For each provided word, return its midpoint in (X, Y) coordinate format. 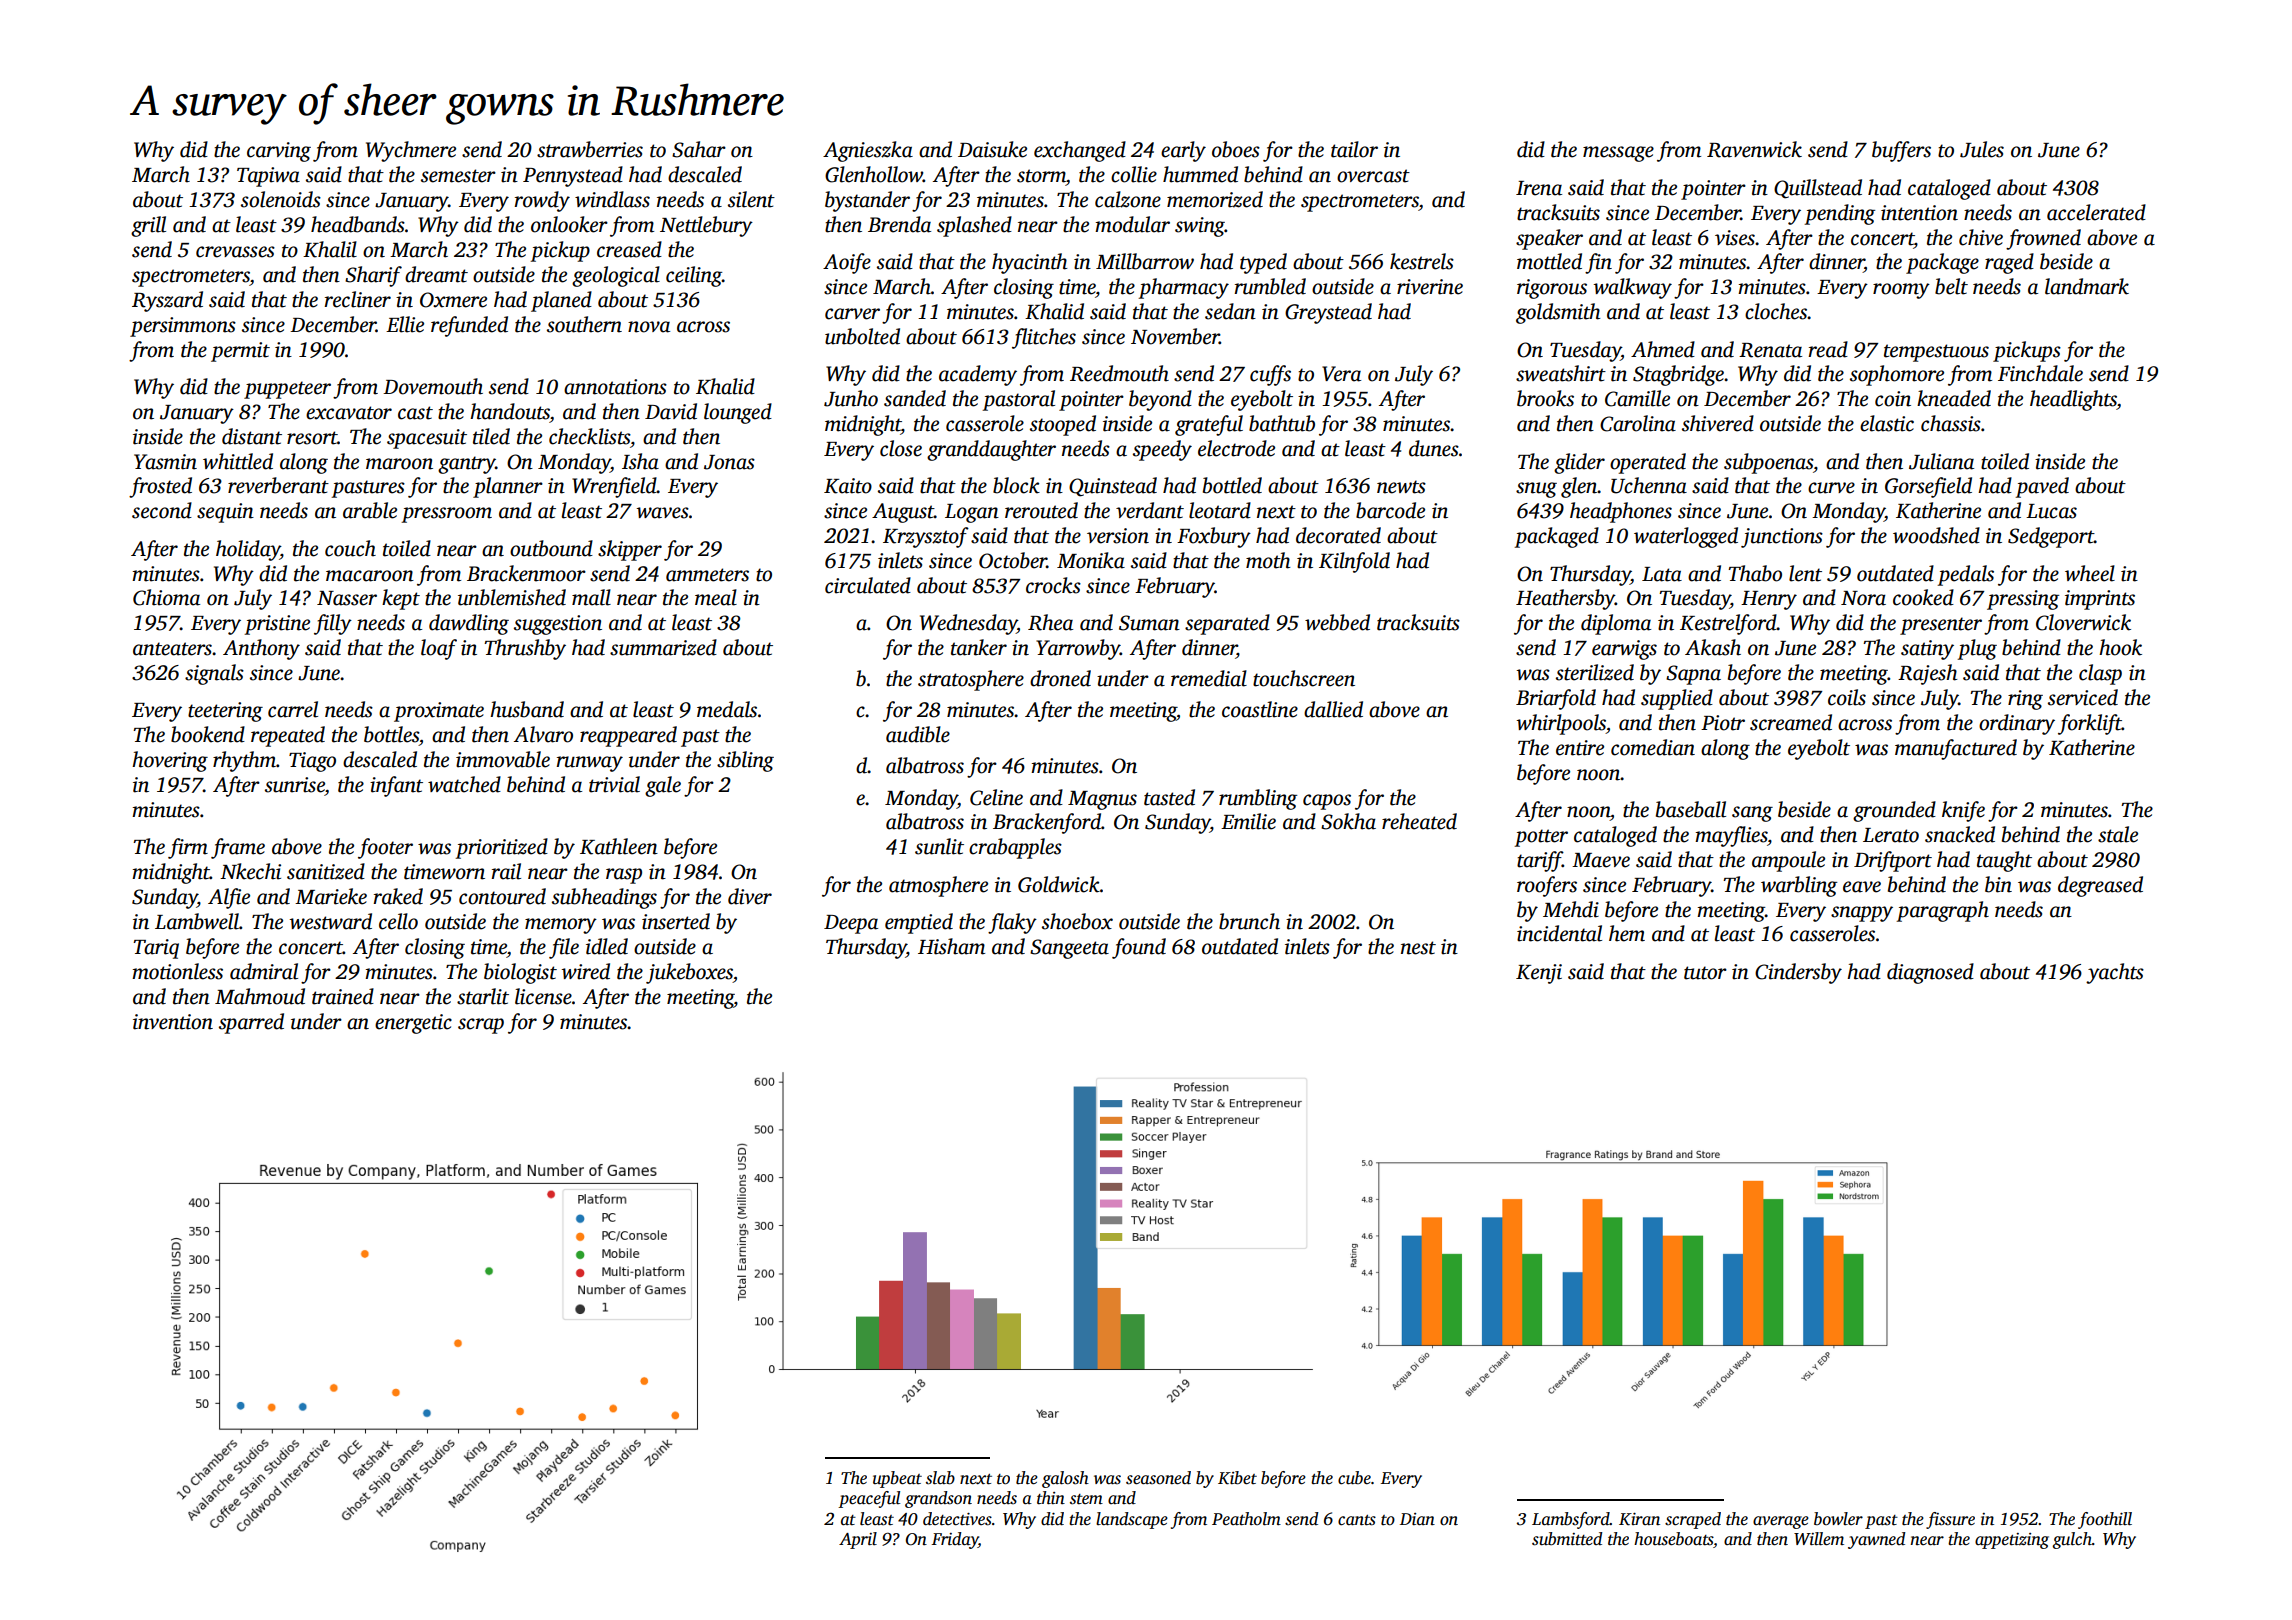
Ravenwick (1754, 149)
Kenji (1539, 974)
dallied (1333, 709)
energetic (413, 1024)
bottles (391, 734)
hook (2120, 647)
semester (458, 176)
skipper (630, 550)
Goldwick (1059, 884)
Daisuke (992, 149)
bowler (1838, 1519)
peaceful (869, 1499)
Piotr (1723, 723)
